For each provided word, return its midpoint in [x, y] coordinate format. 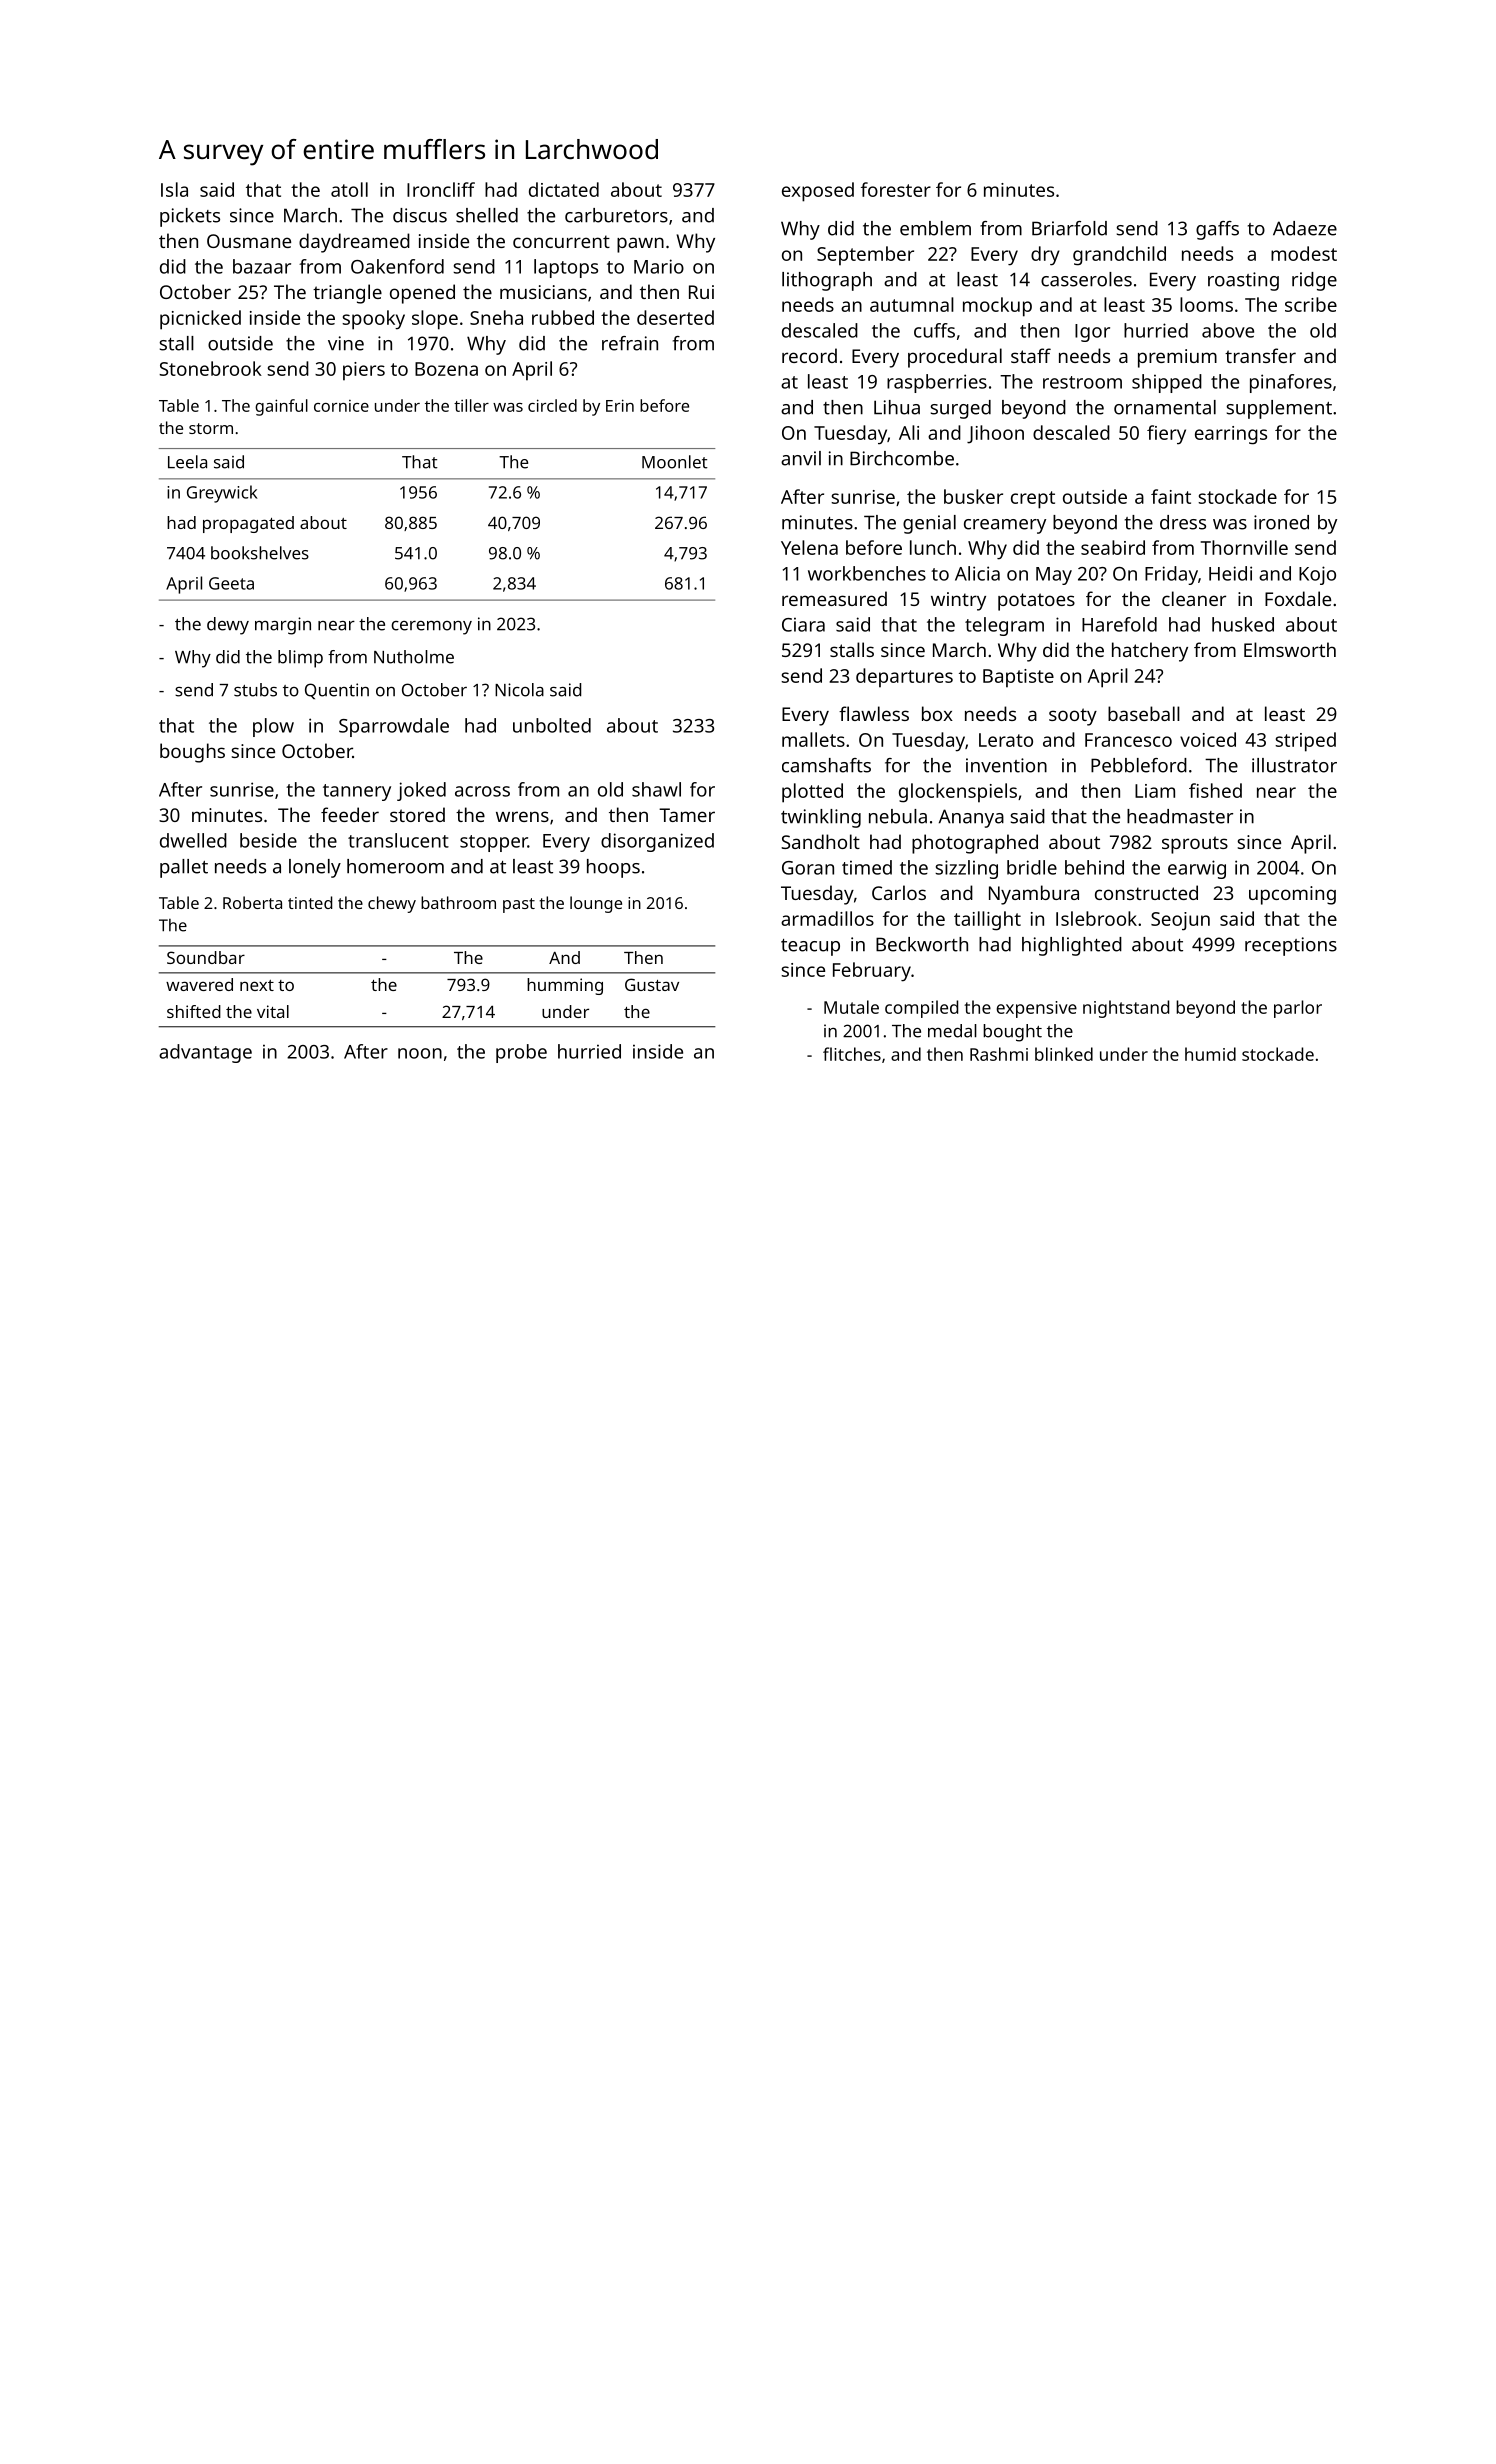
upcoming [1292, 895]
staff [1031, 355]
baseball [1144, 713]
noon [420, 1053]
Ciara [803, 624]
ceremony [431, 628]
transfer [1260, 355]
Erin [620, 405]
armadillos [827, 918]
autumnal [912, 304]
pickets [190, 217]
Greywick [222, 494]
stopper [494, 843]
